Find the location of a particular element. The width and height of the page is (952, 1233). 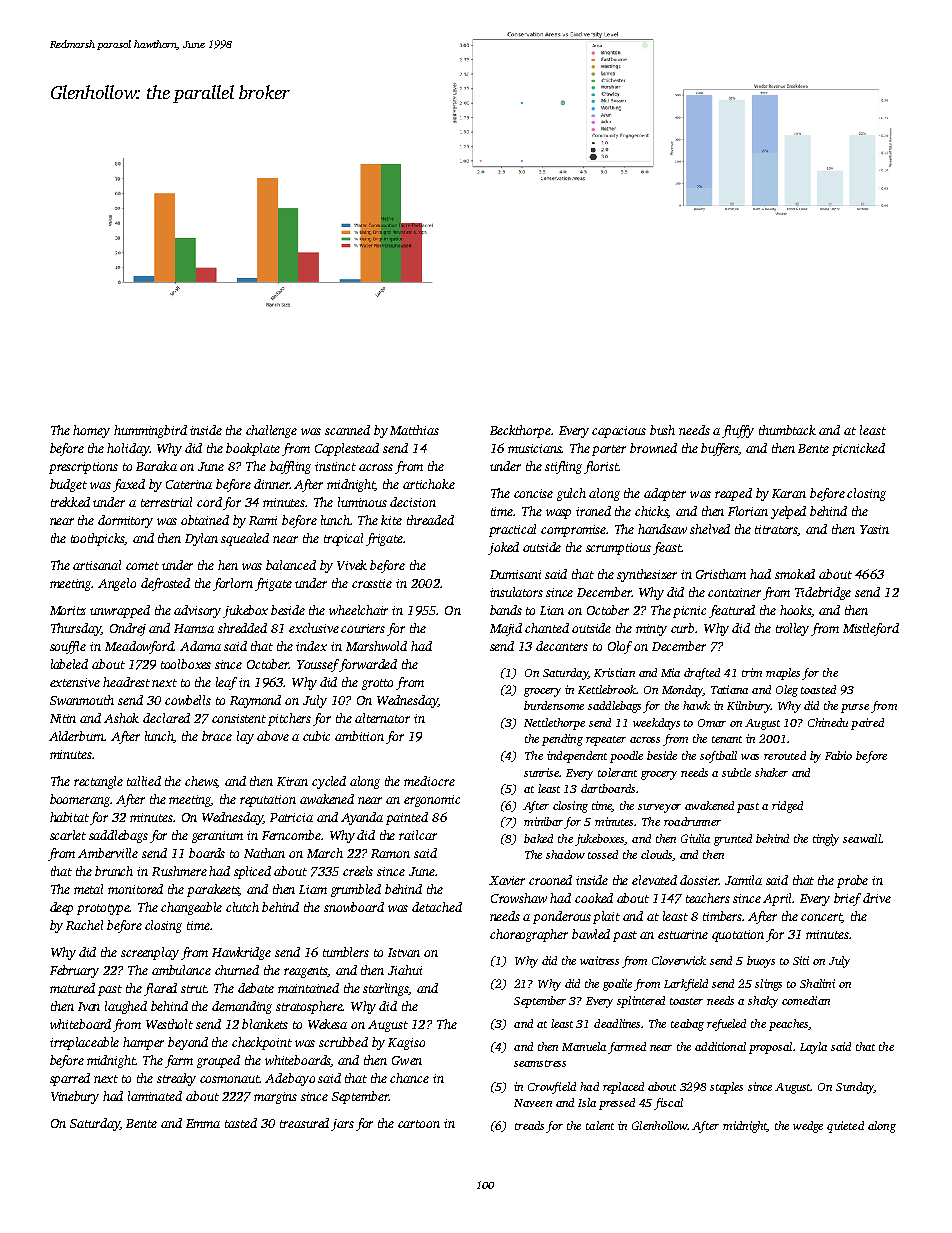

treads is located at coordinates (529, 1125).
